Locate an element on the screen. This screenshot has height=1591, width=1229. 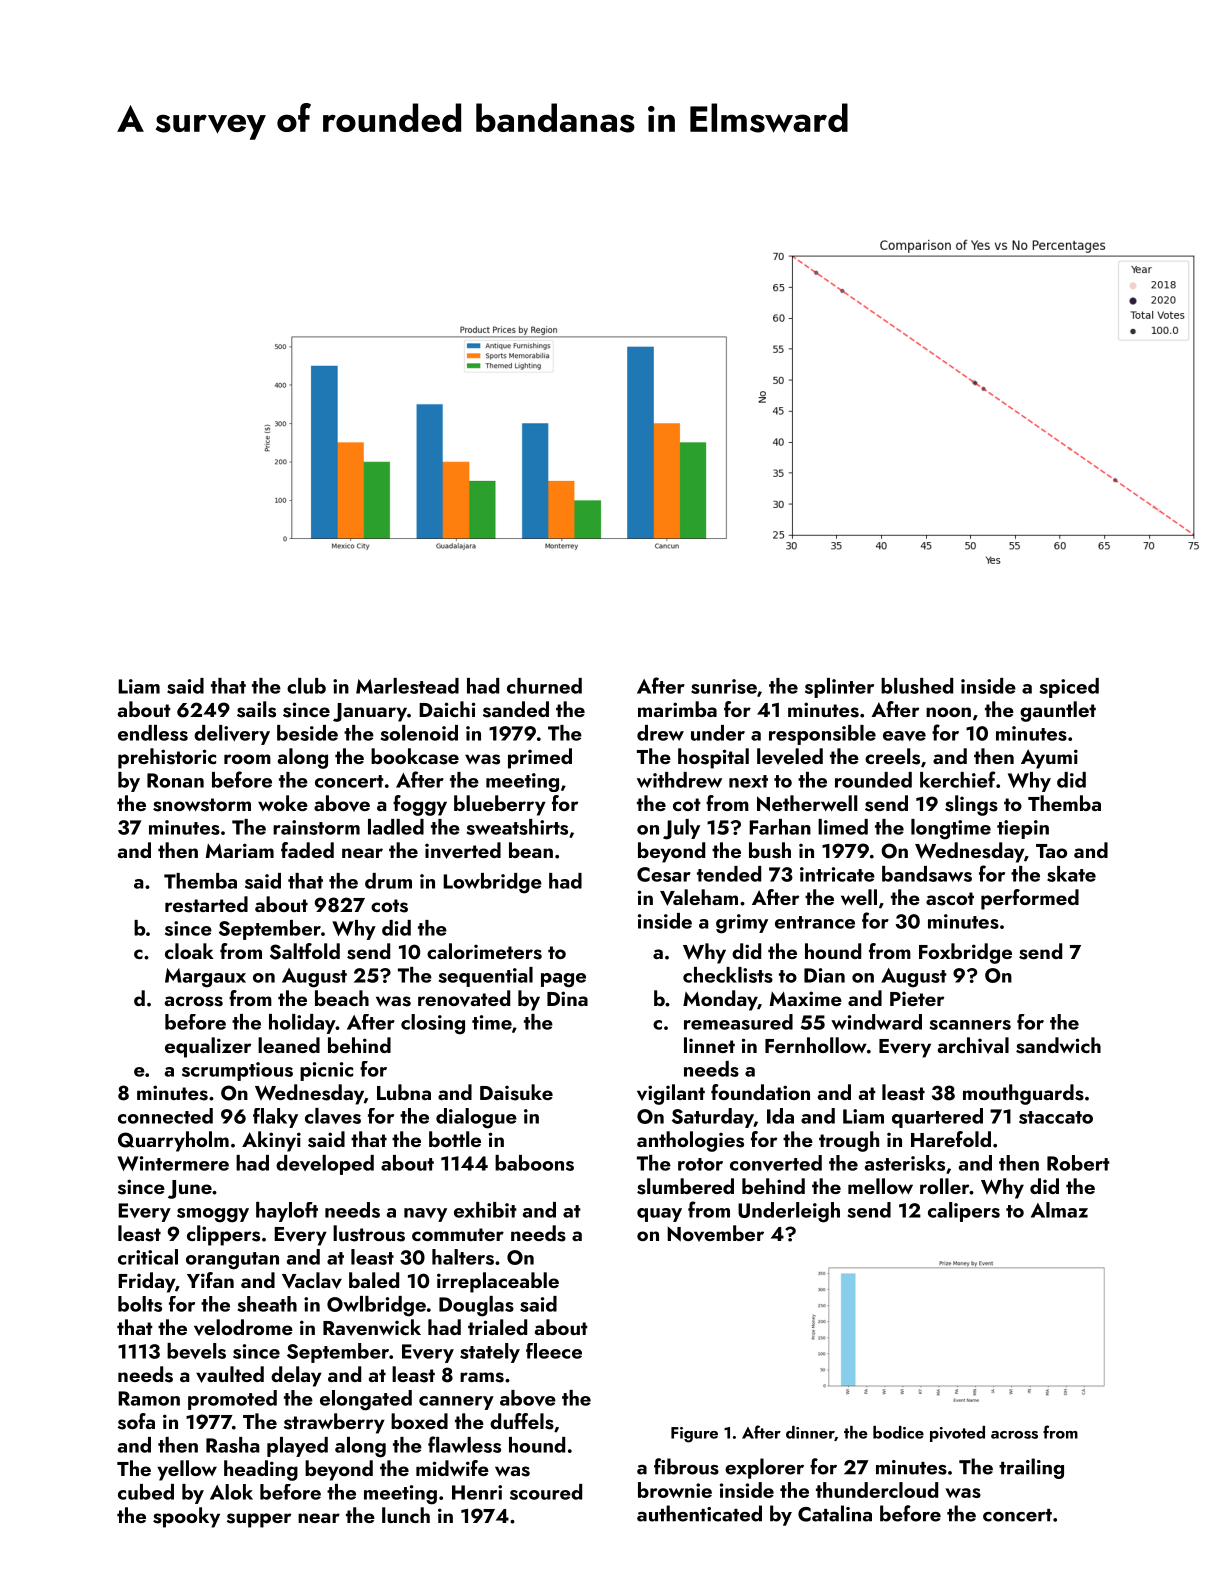
Rasha is located at coordinates (232, 1445).
